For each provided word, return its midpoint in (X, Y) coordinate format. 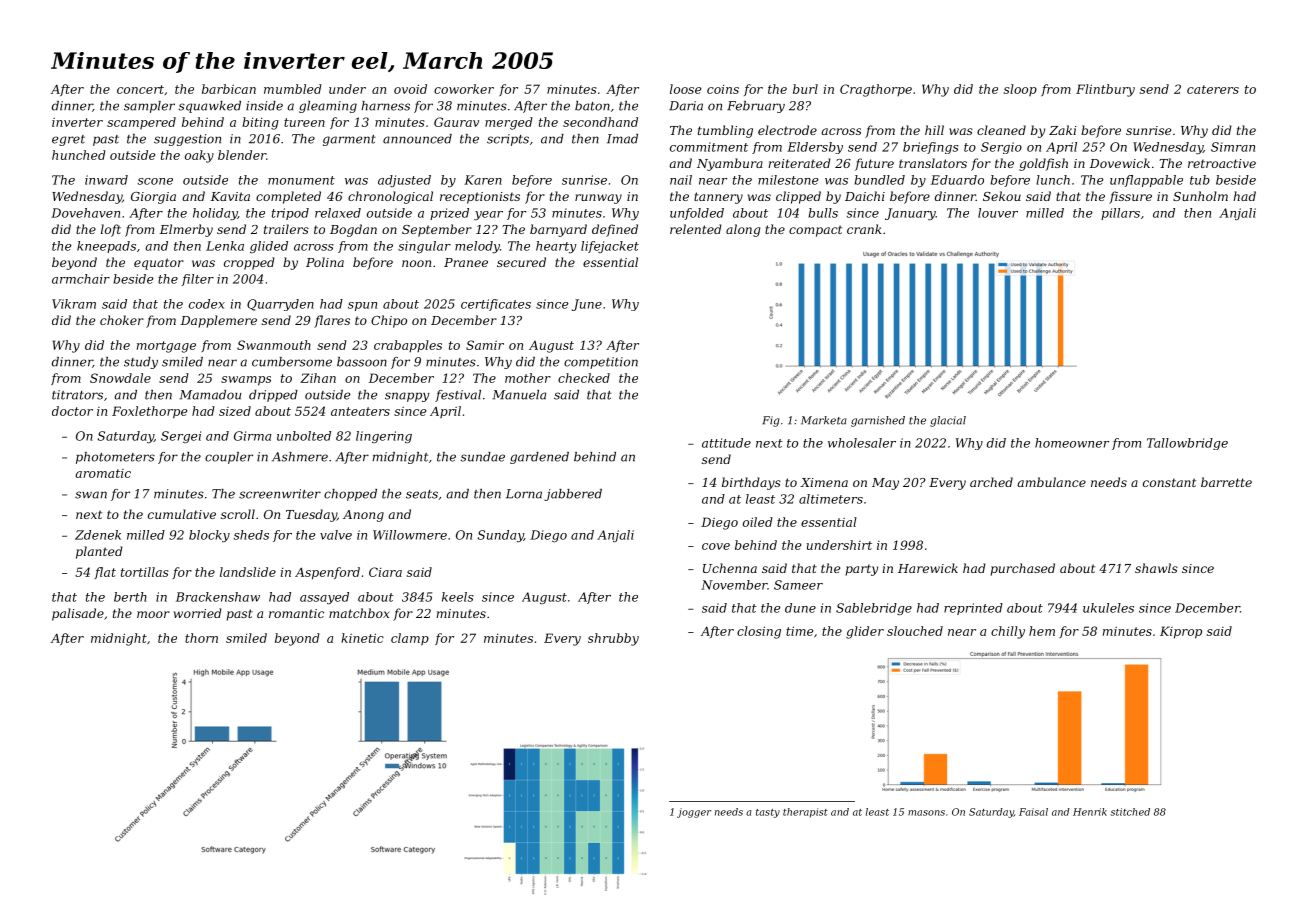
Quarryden (280, 305)
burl (805, 89)
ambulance (1051, 482)
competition (601, 363)
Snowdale (120, 378)
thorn (201, 638)
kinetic (362, 638)
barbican (229, 89)
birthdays (751, 483)
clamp (410, 639)
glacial (948, 421)
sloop (1020, 90)
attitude (726, 443)
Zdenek (98, 535)
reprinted (973, 609)
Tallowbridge (1187, 444)
